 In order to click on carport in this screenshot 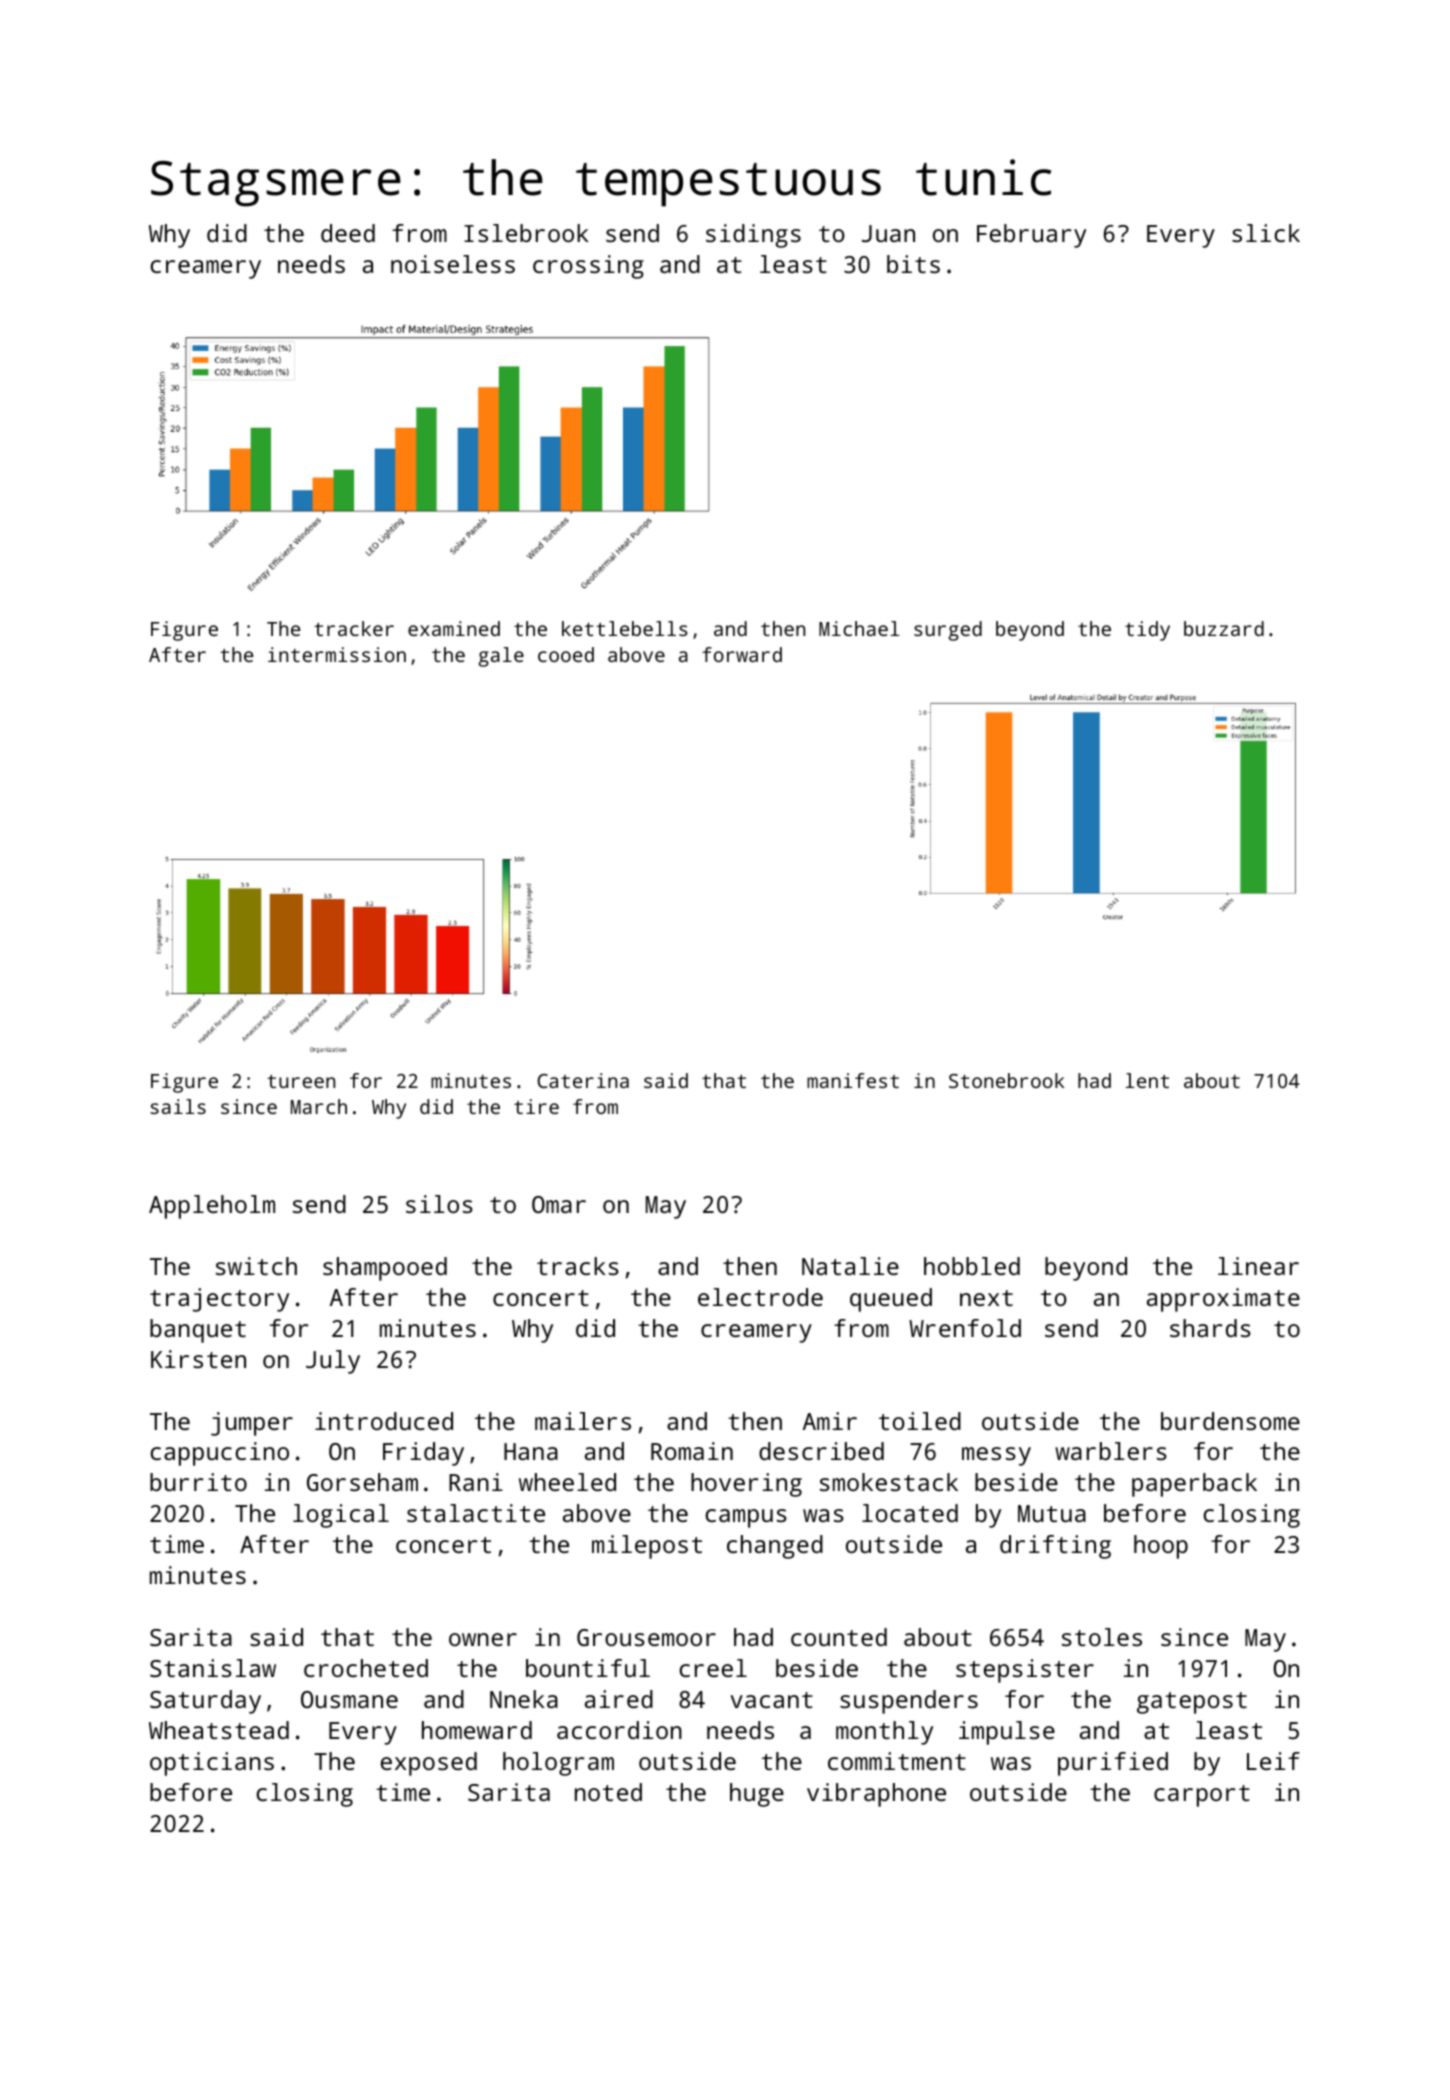, I will do `click(1202, 1796)`.
